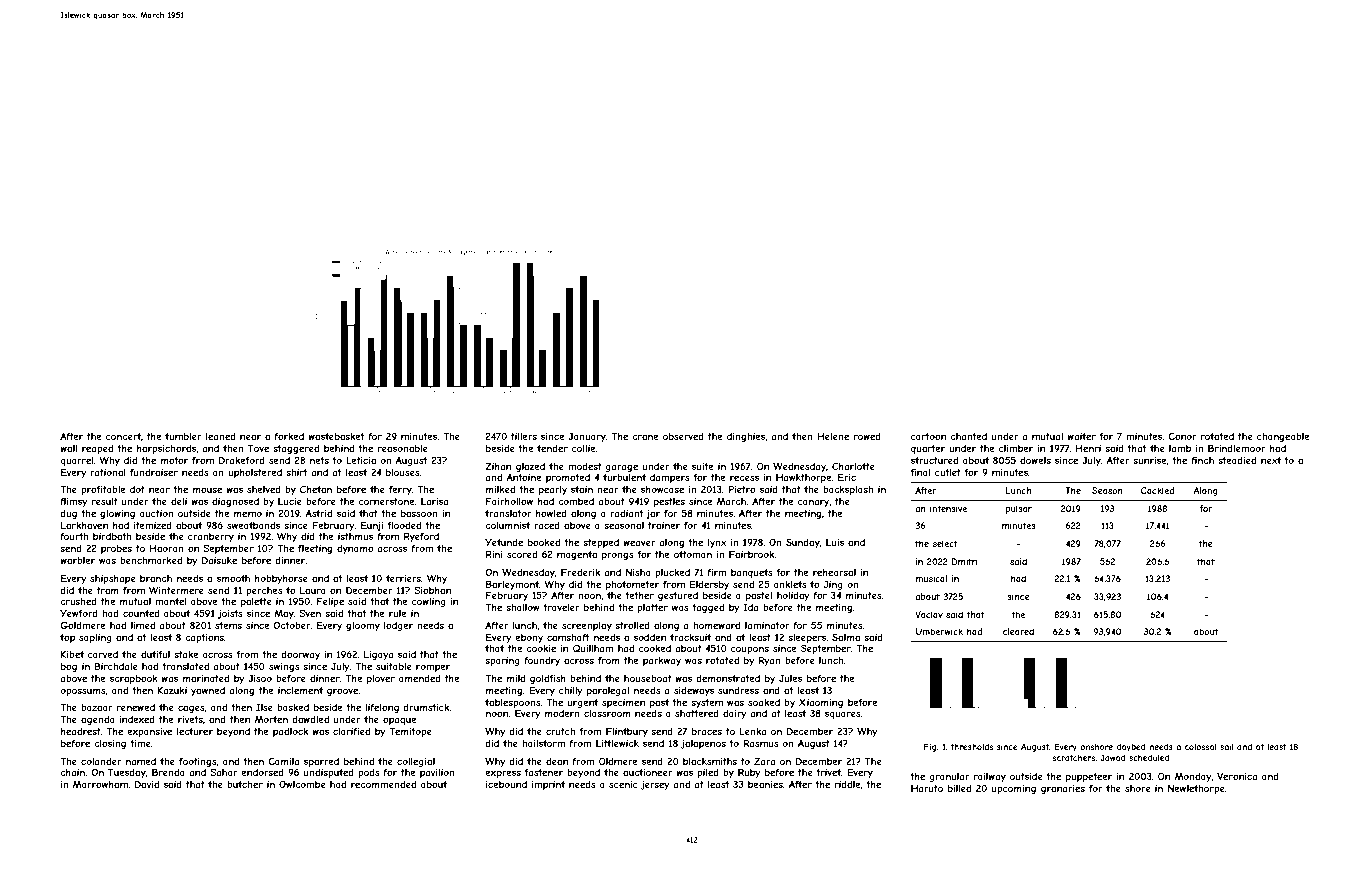 The height and width of the screenshot is (887, 1372). Describe the element at coordinates (351, 731) in the screenshot. I see `clarified` at that location.
